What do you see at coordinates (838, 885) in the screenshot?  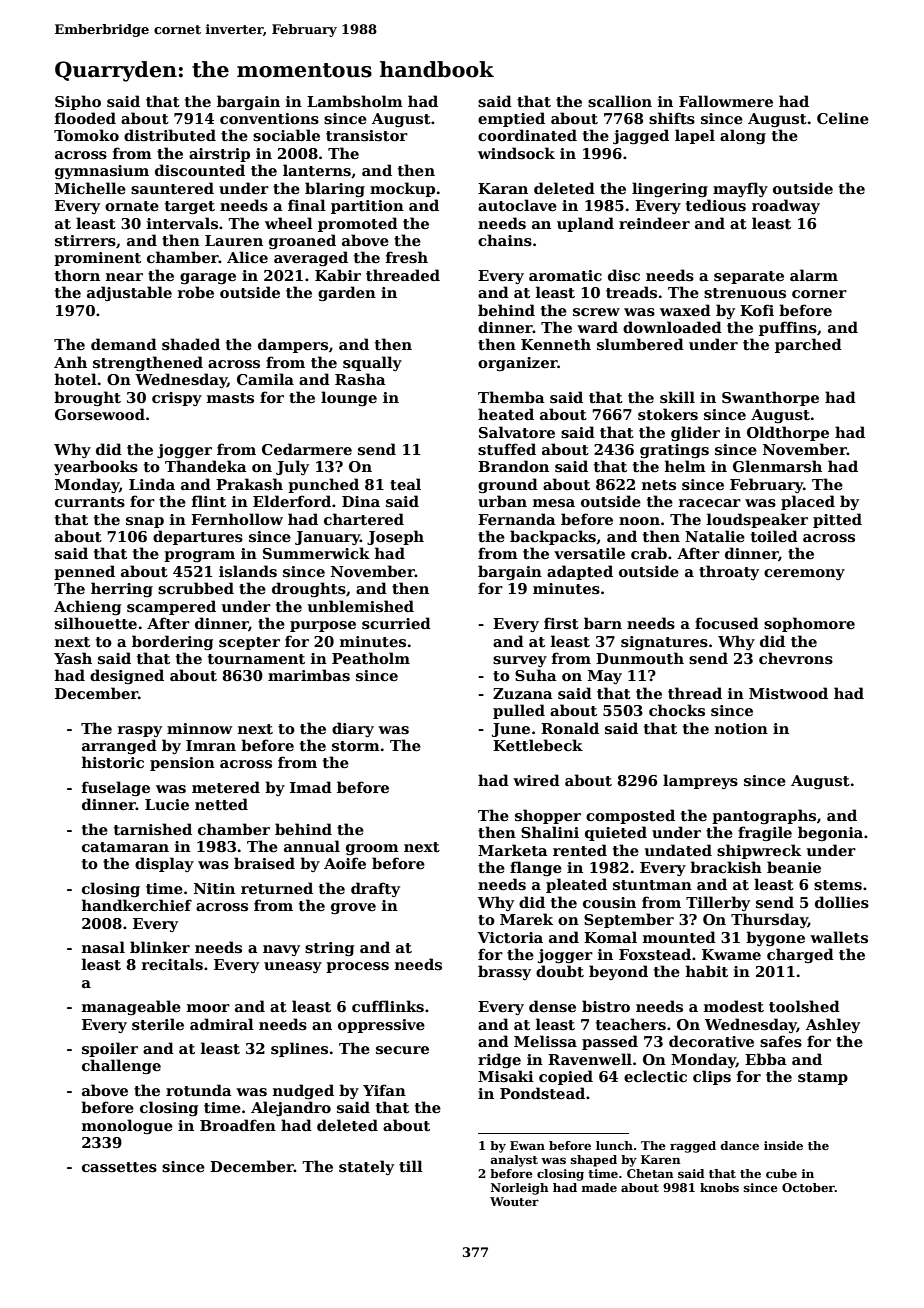 I see `stems` at bounding box center [838, 885].
